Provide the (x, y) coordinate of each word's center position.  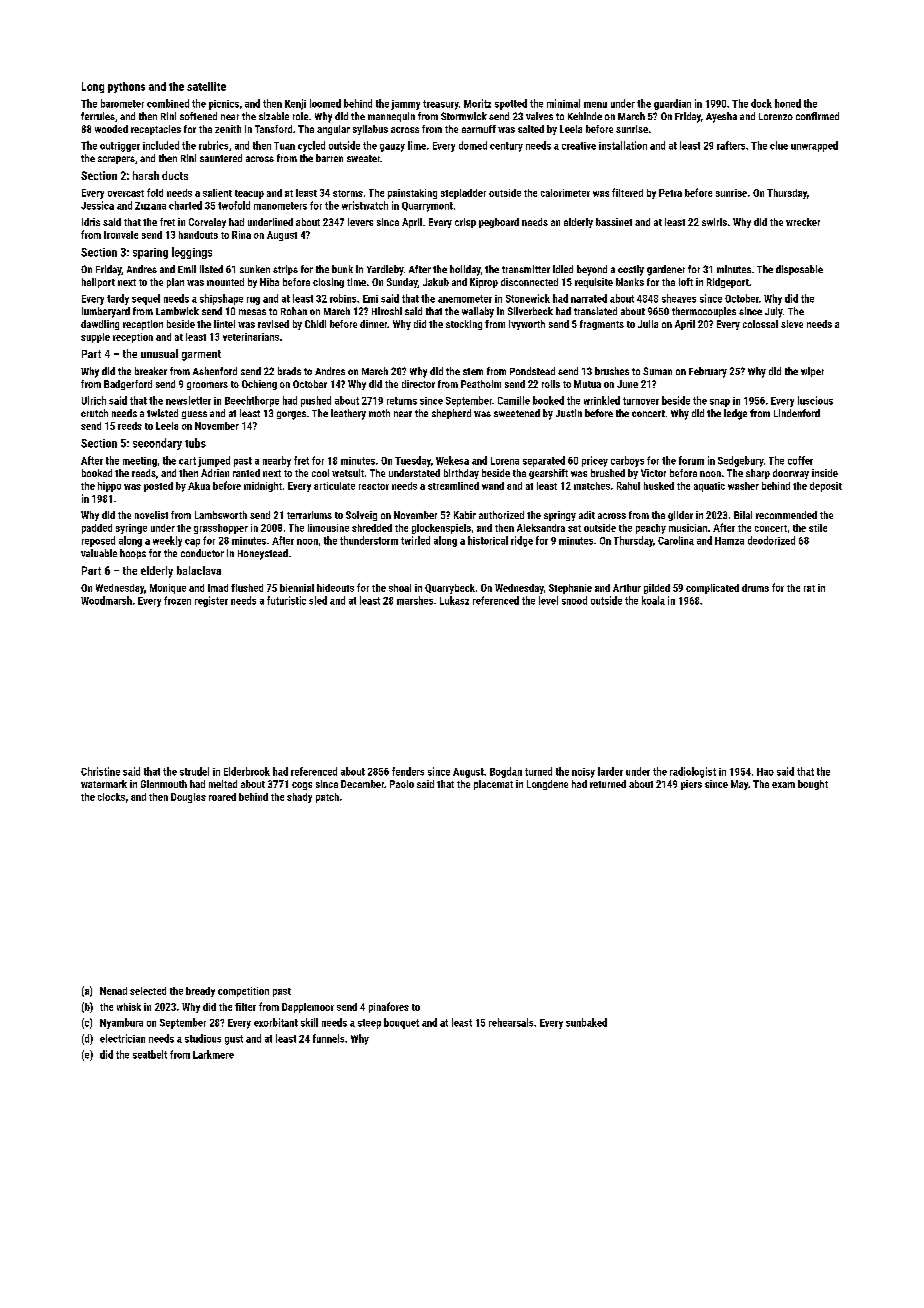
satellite (206, 86)
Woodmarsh (106, 600)
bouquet (401, 1023)
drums (755, 588)
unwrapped (814, 146)
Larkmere (213, 1054)
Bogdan (506, 772)
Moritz (477, 103)
